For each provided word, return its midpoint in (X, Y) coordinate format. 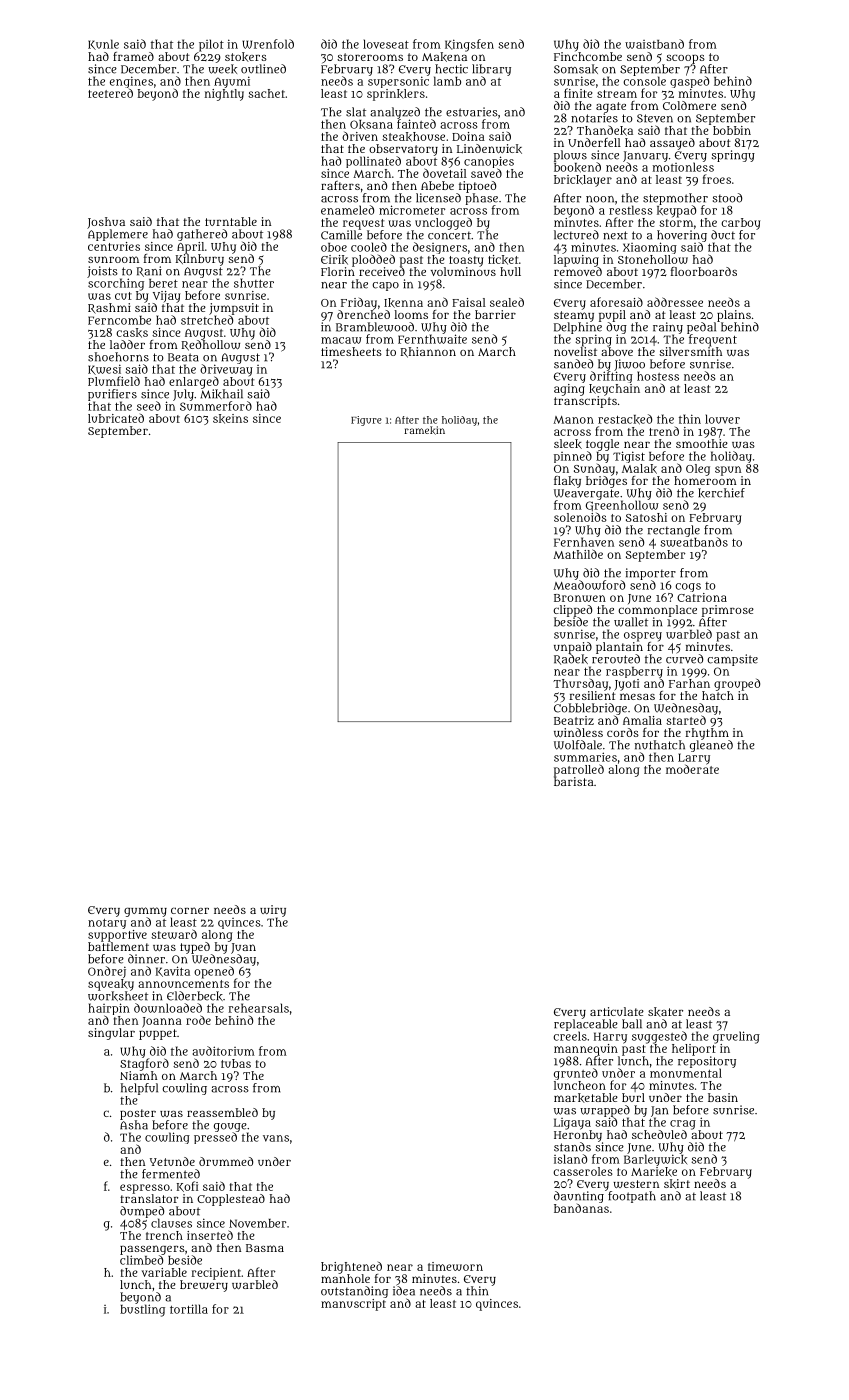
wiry (273, 911)
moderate (692, 769)
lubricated (116, 418)
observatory (403, 150)
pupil (612, 316)
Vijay (166, 297)
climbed (141, 1260)
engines (131, 82)
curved (684, 659)
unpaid (573, 648)
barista (574, 781)
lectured (576, 235)
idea (404, 1291)
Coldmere (689, 105)
